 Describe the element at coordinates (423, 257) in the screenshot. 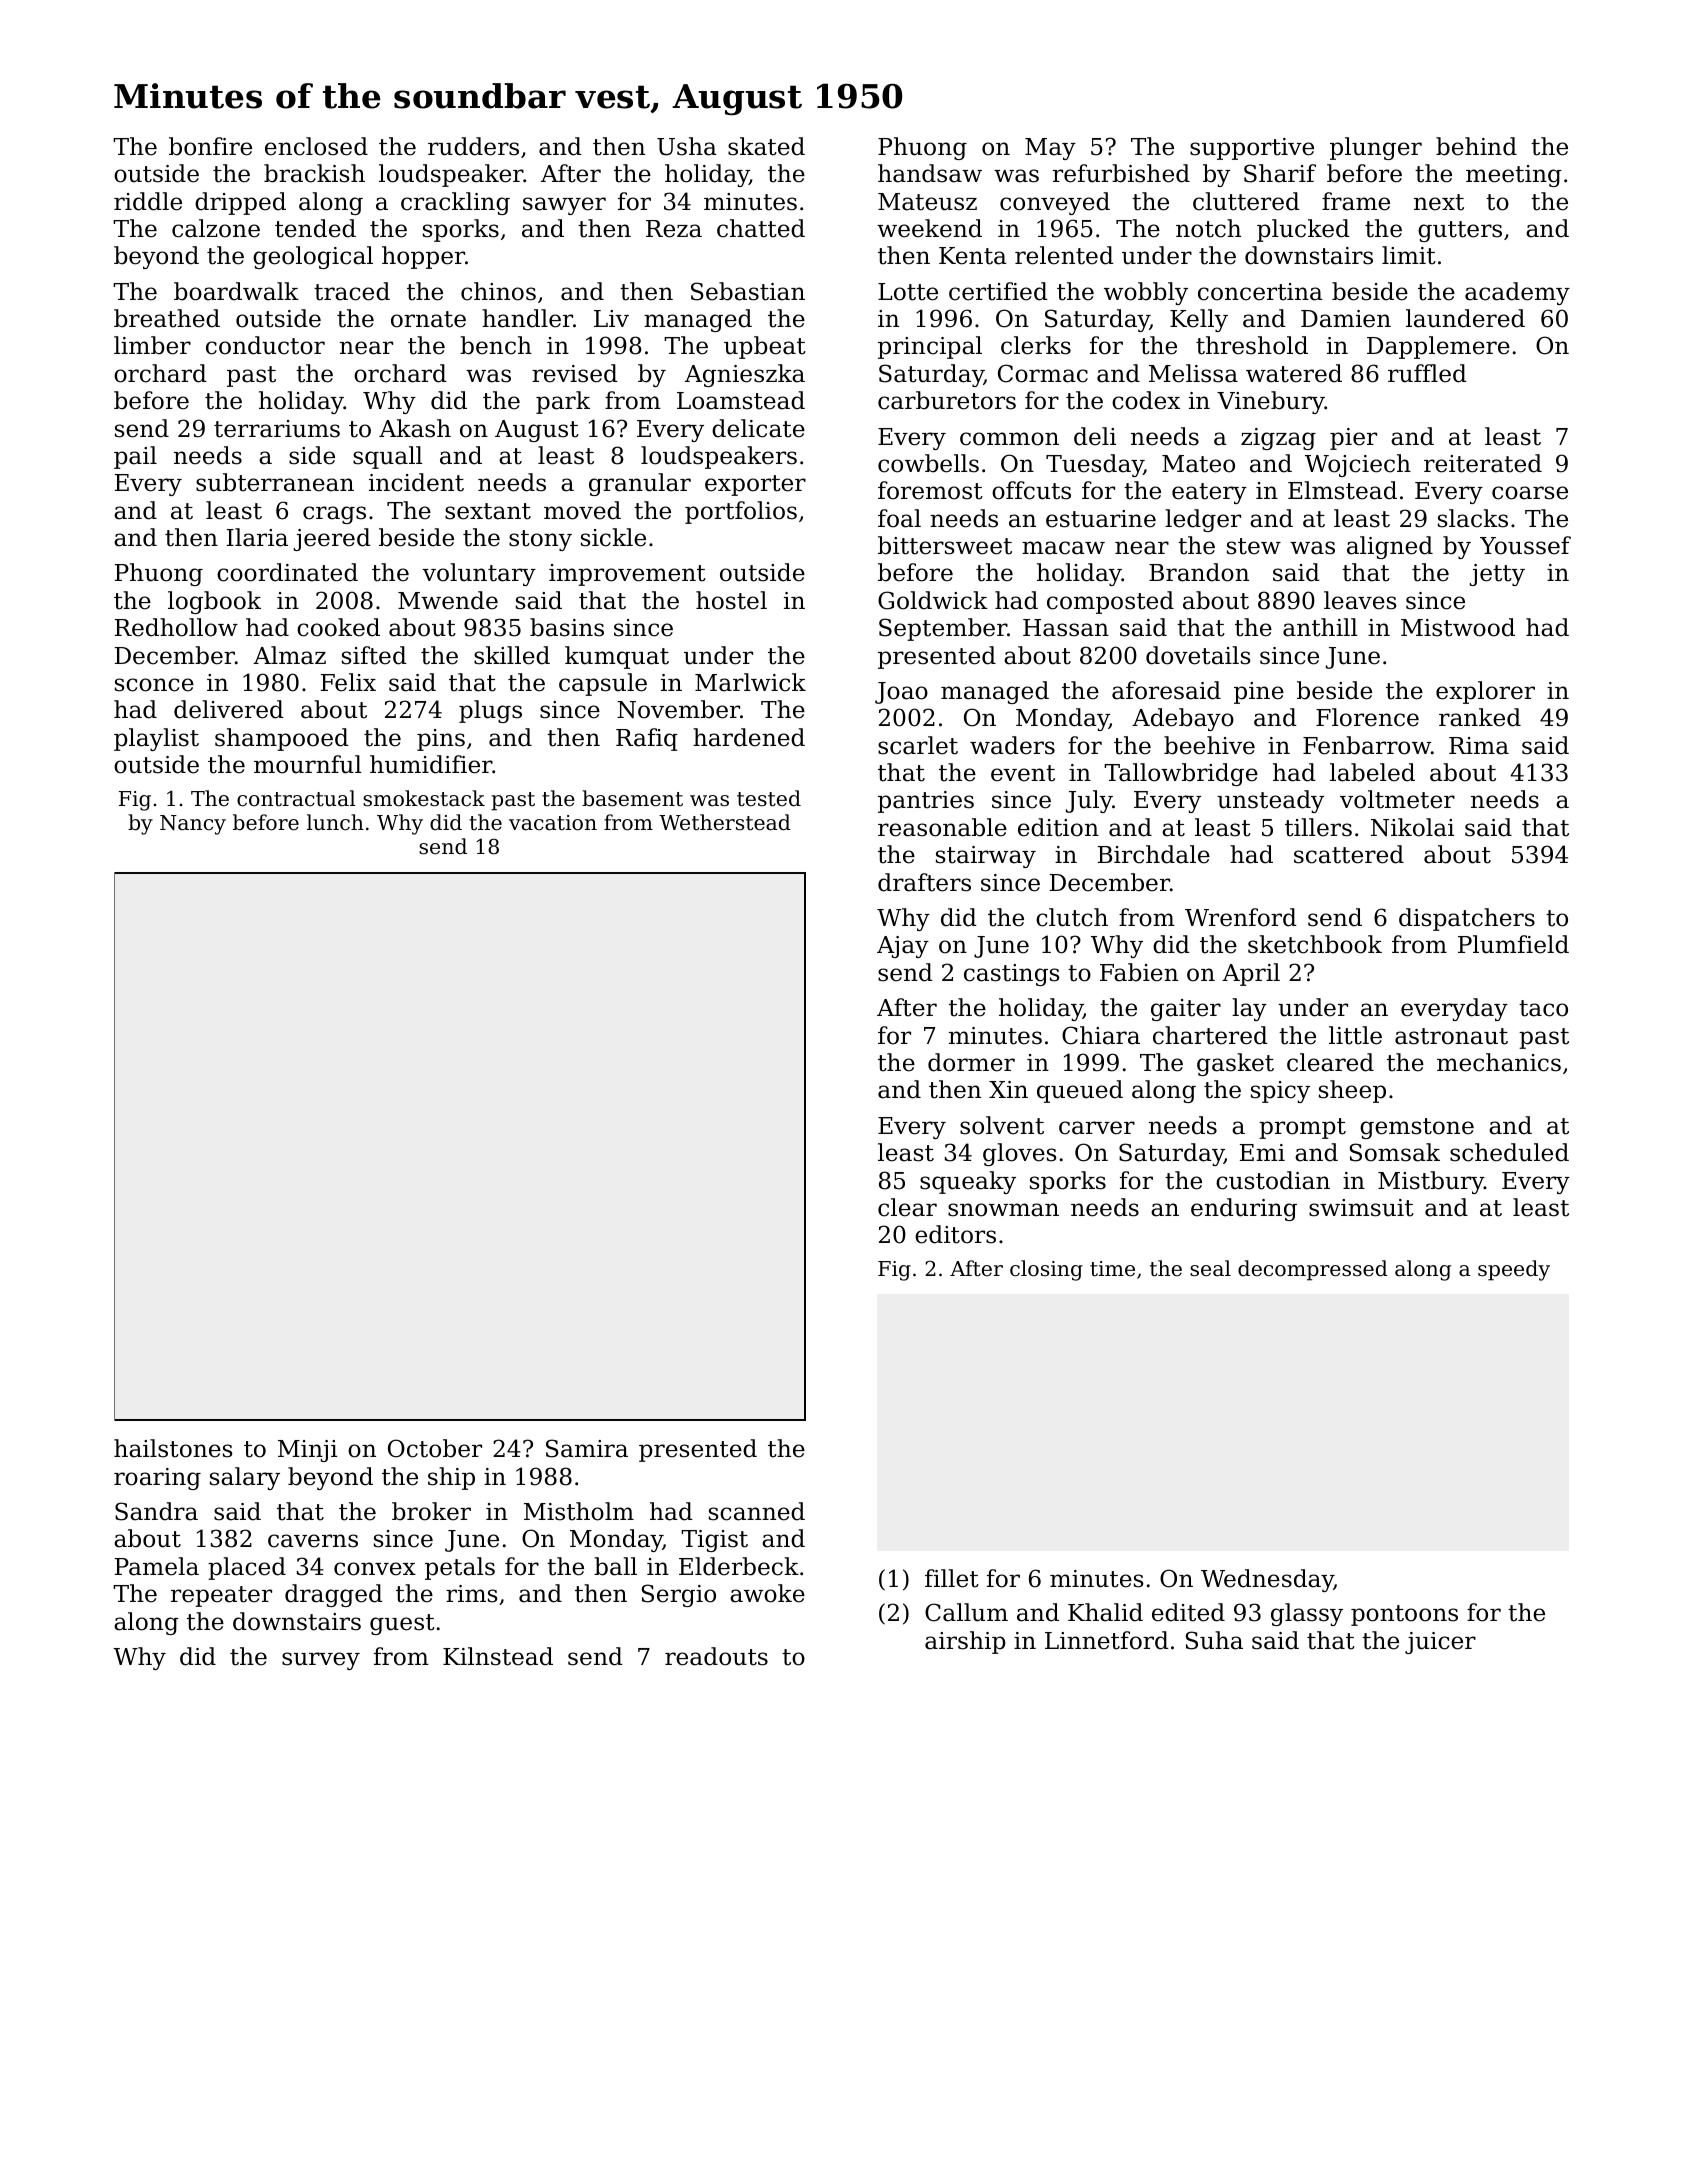

I see `hopper` at that location.
